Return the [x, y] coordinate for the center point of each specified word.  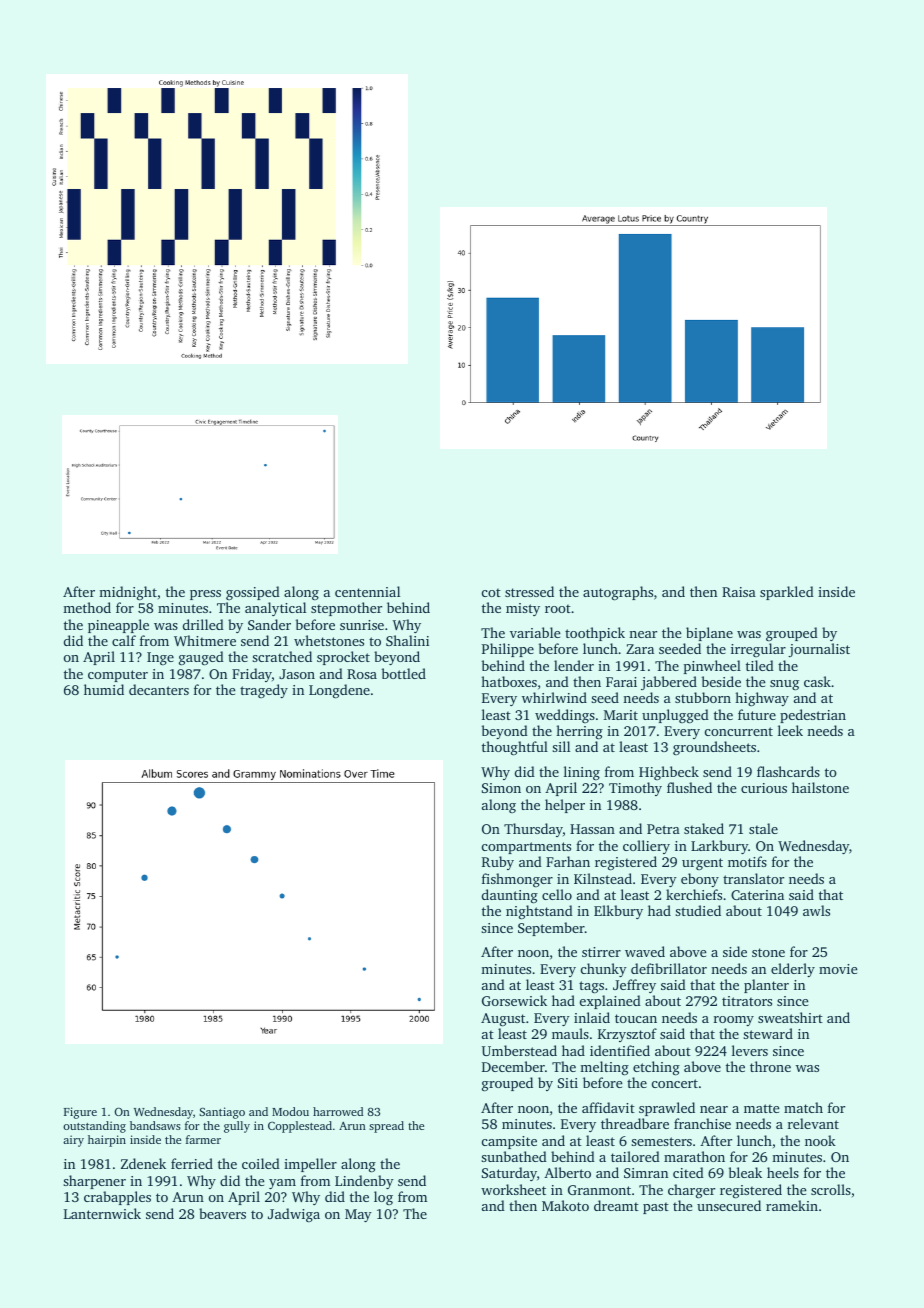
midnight [128, 593]
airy [73, 1141]
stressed [529, 591]
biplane [709, 634]
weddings [565, 716]
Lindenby [364, 1182]
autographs [618, 593]
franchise [702, 1123]
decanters [159, 689]
